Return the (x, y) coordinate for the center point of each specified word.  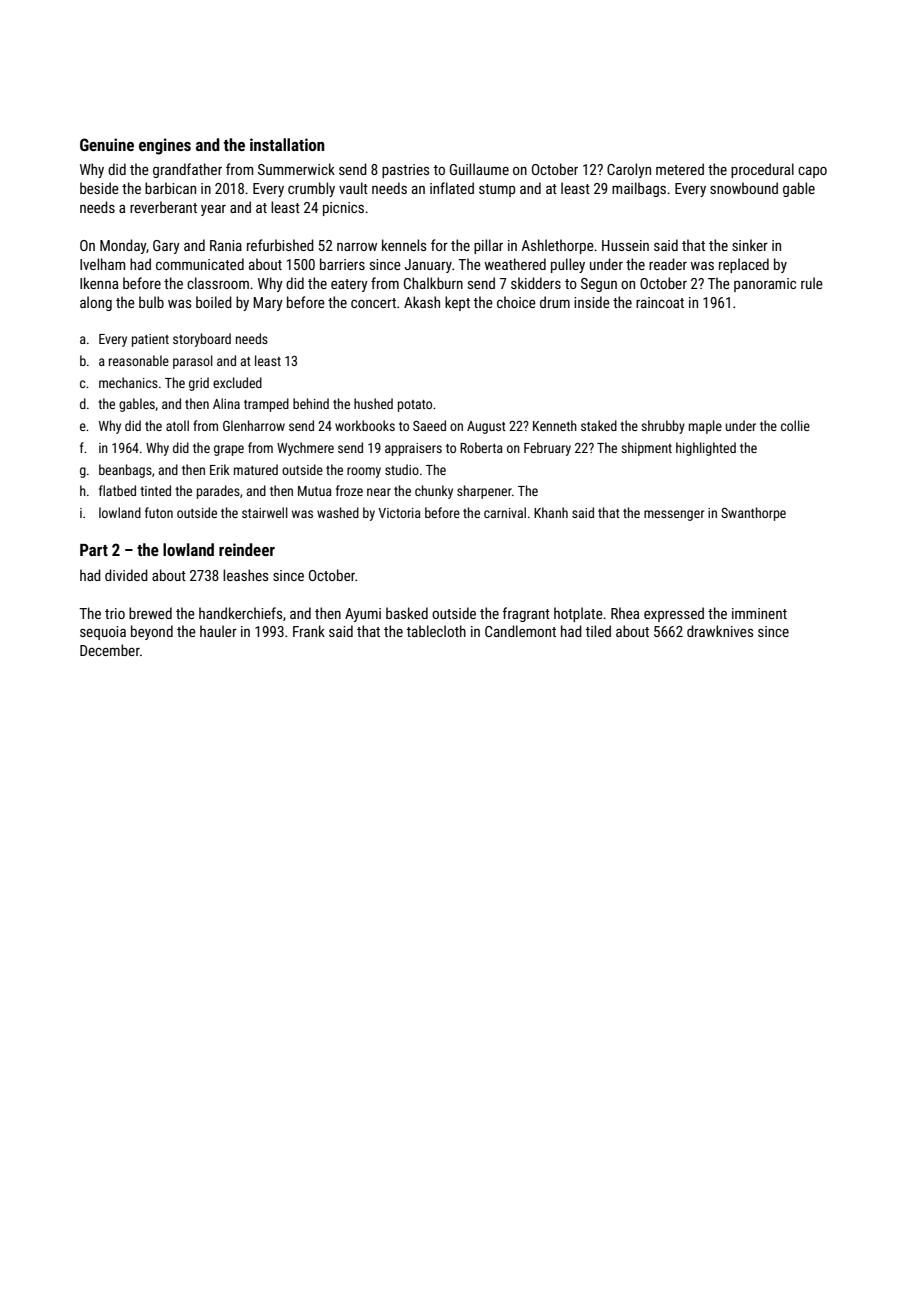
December (110, 650)
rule (812, 283)
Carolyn (629, 170)
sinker (750, 245)
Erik (220, 469)
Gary (166, 247)
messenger (674, 515)
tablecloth (436, 631)
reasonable (139, 360)
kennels (404, 245)
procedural (762, 170)
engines (165, 146)
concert (373, 303)
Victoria (399, 513)
